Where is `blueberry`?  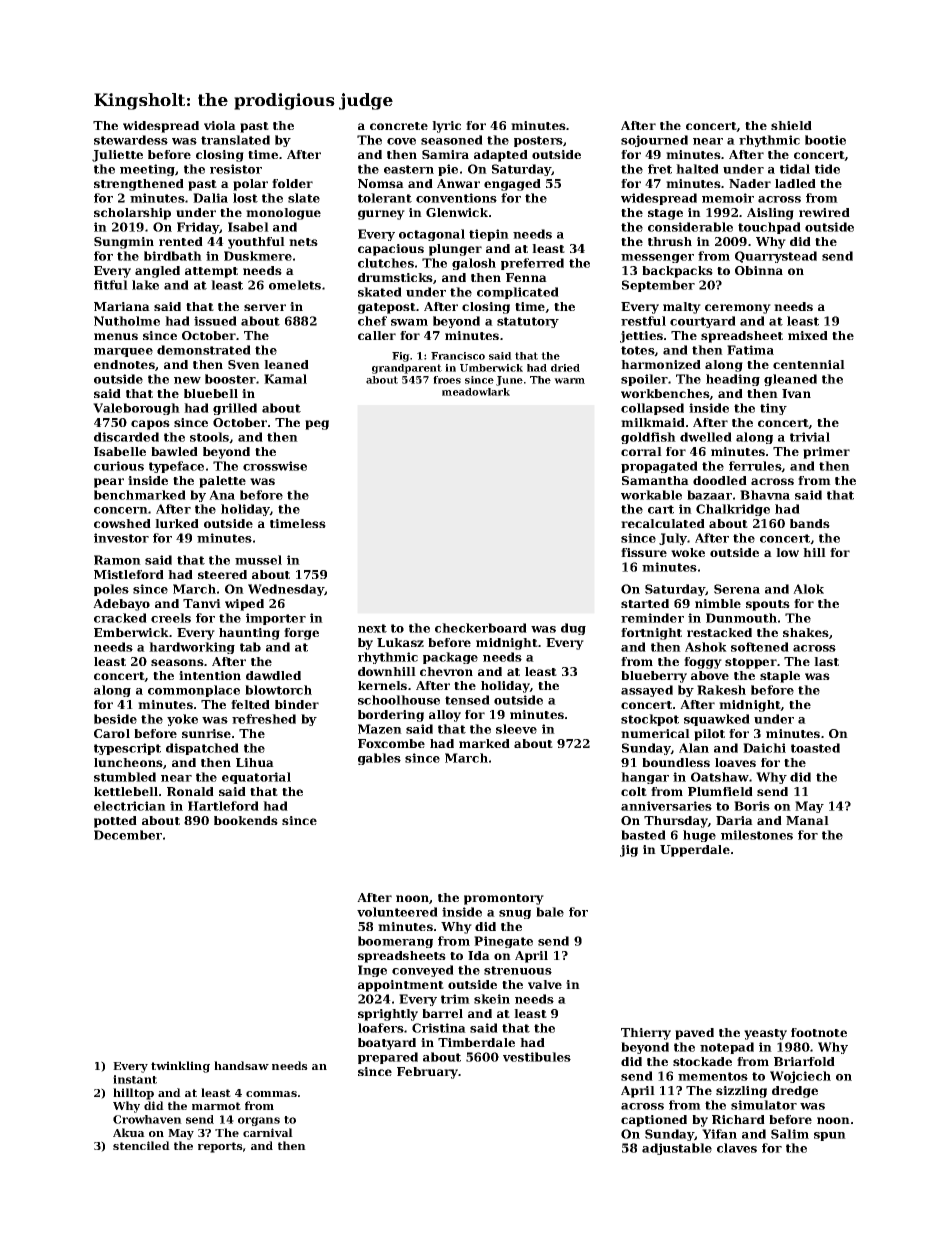 blueberry is located at coordinates (654, 677).
